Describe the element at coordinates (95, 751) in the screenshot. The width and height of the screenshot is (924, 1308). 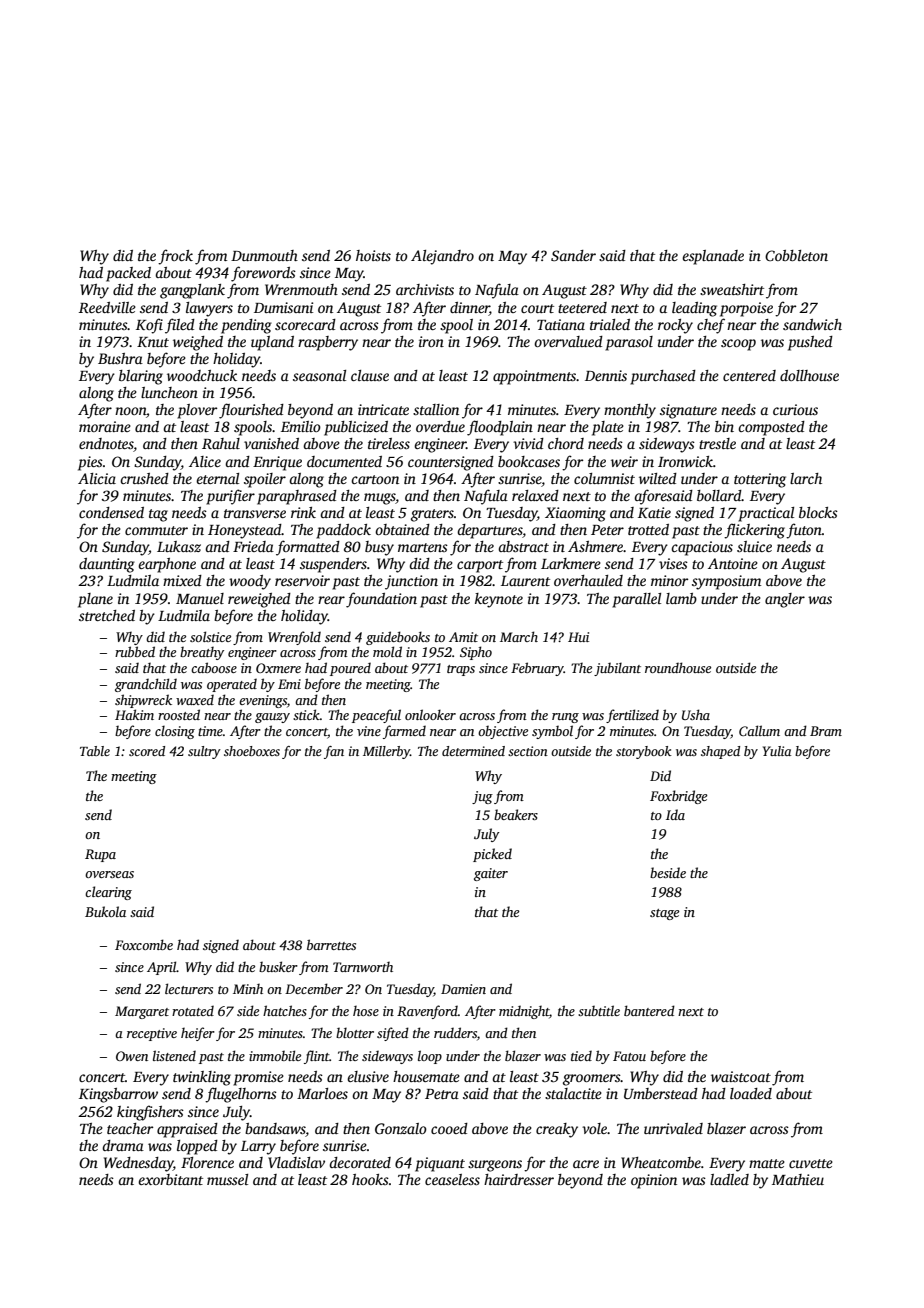
I see `Table` at that location.
